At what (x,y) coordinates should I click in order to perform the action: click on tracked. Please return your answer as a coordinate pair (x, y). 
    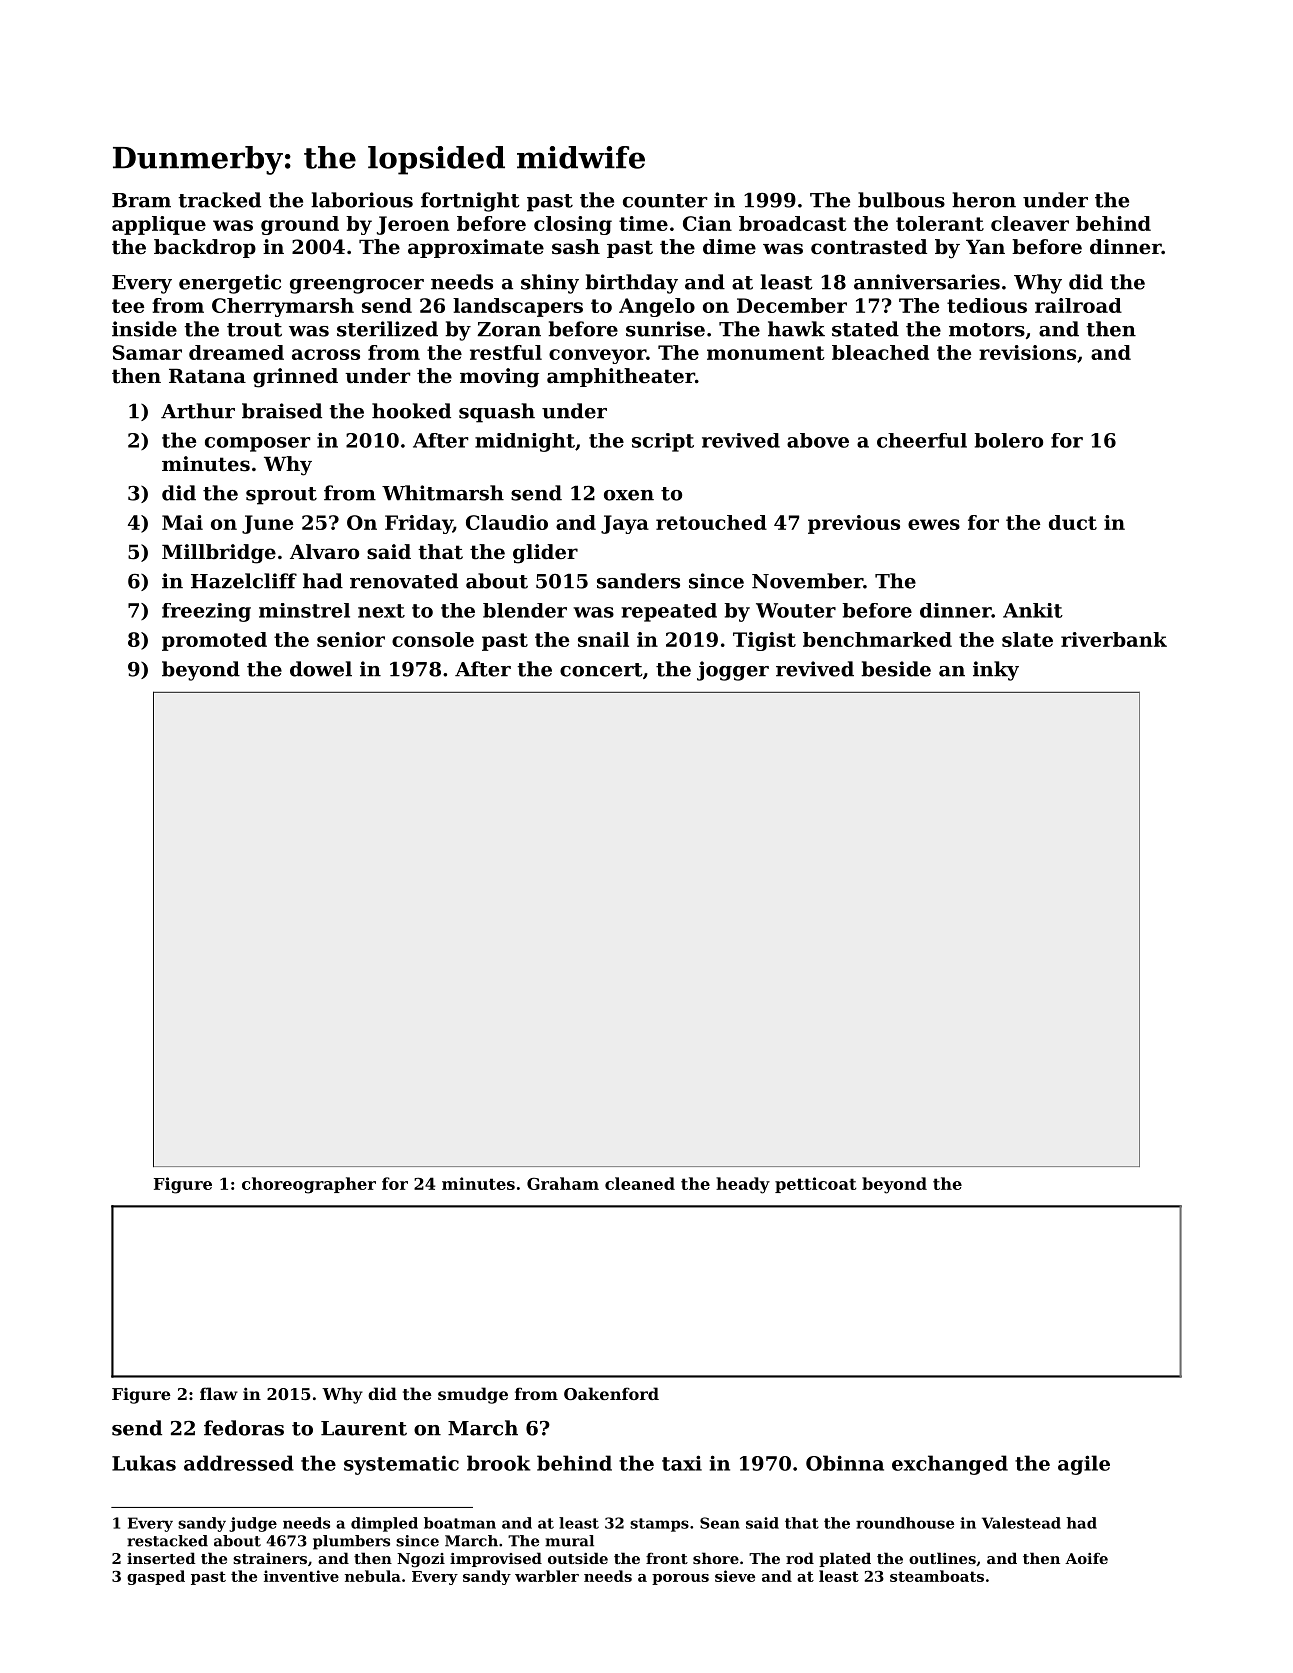
    Looking at the image, I should click on (219, 200).
